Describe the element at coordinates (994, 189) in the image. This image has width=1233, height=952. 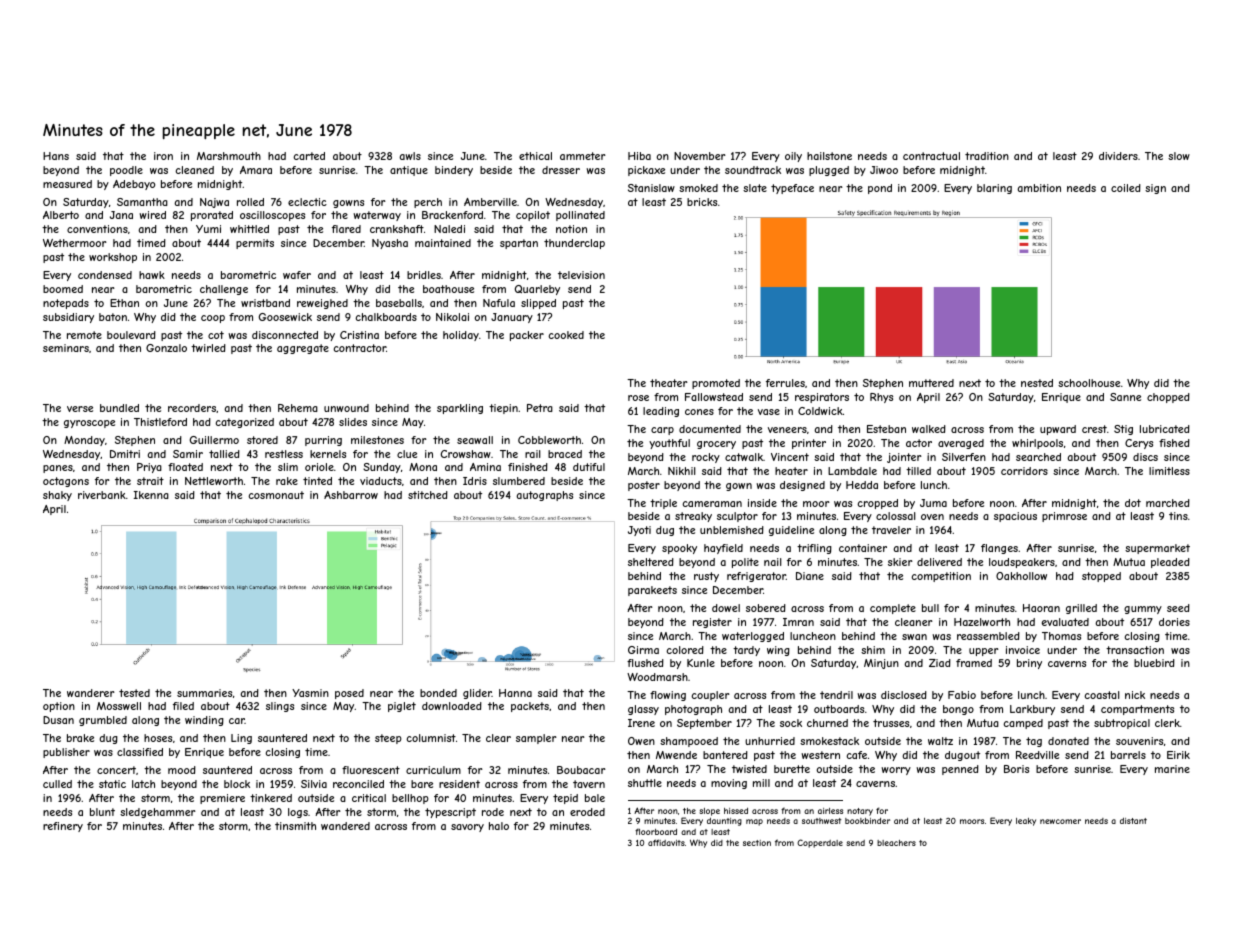
I see `blaring` at that location.
